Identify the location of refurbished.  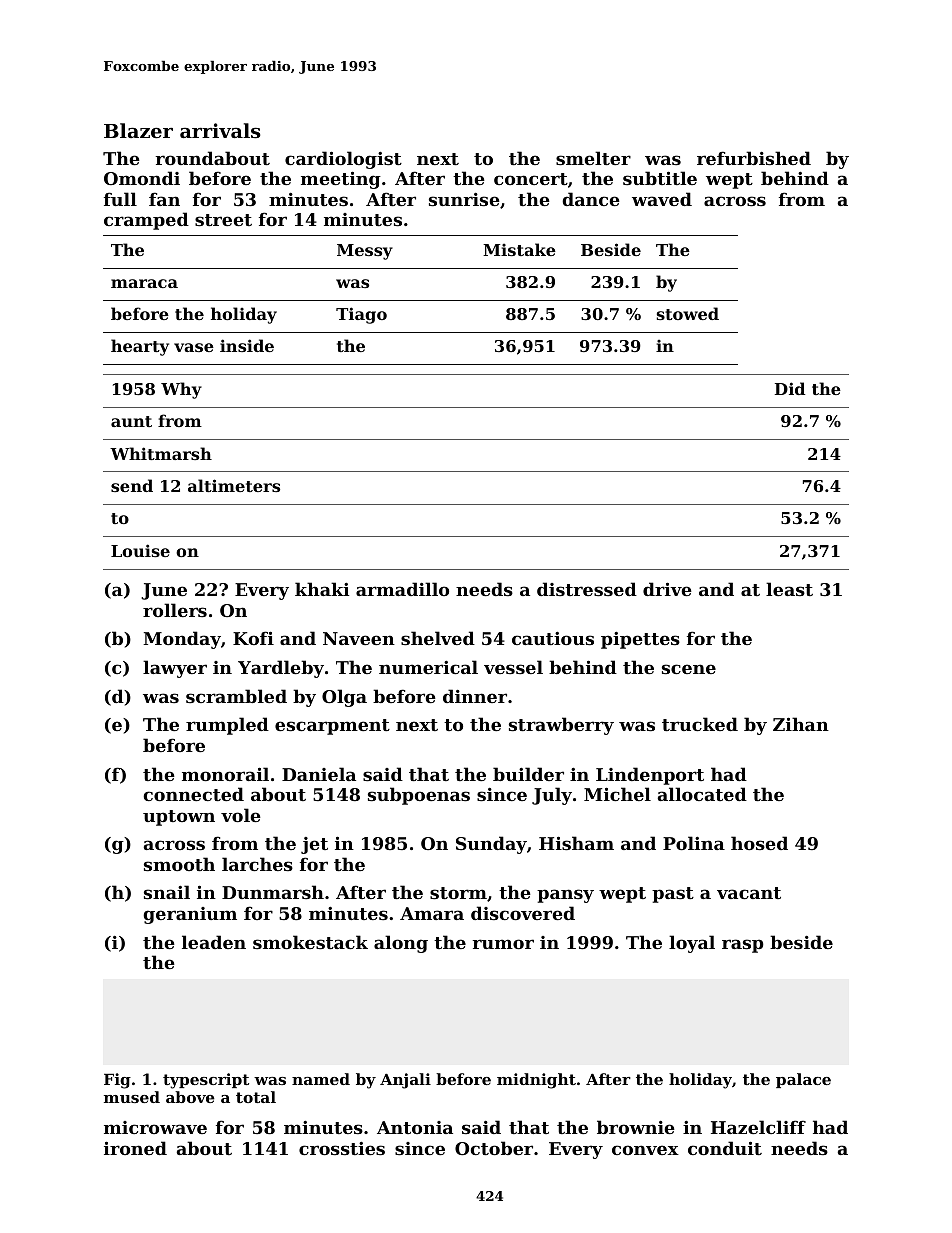
(754, 158).
